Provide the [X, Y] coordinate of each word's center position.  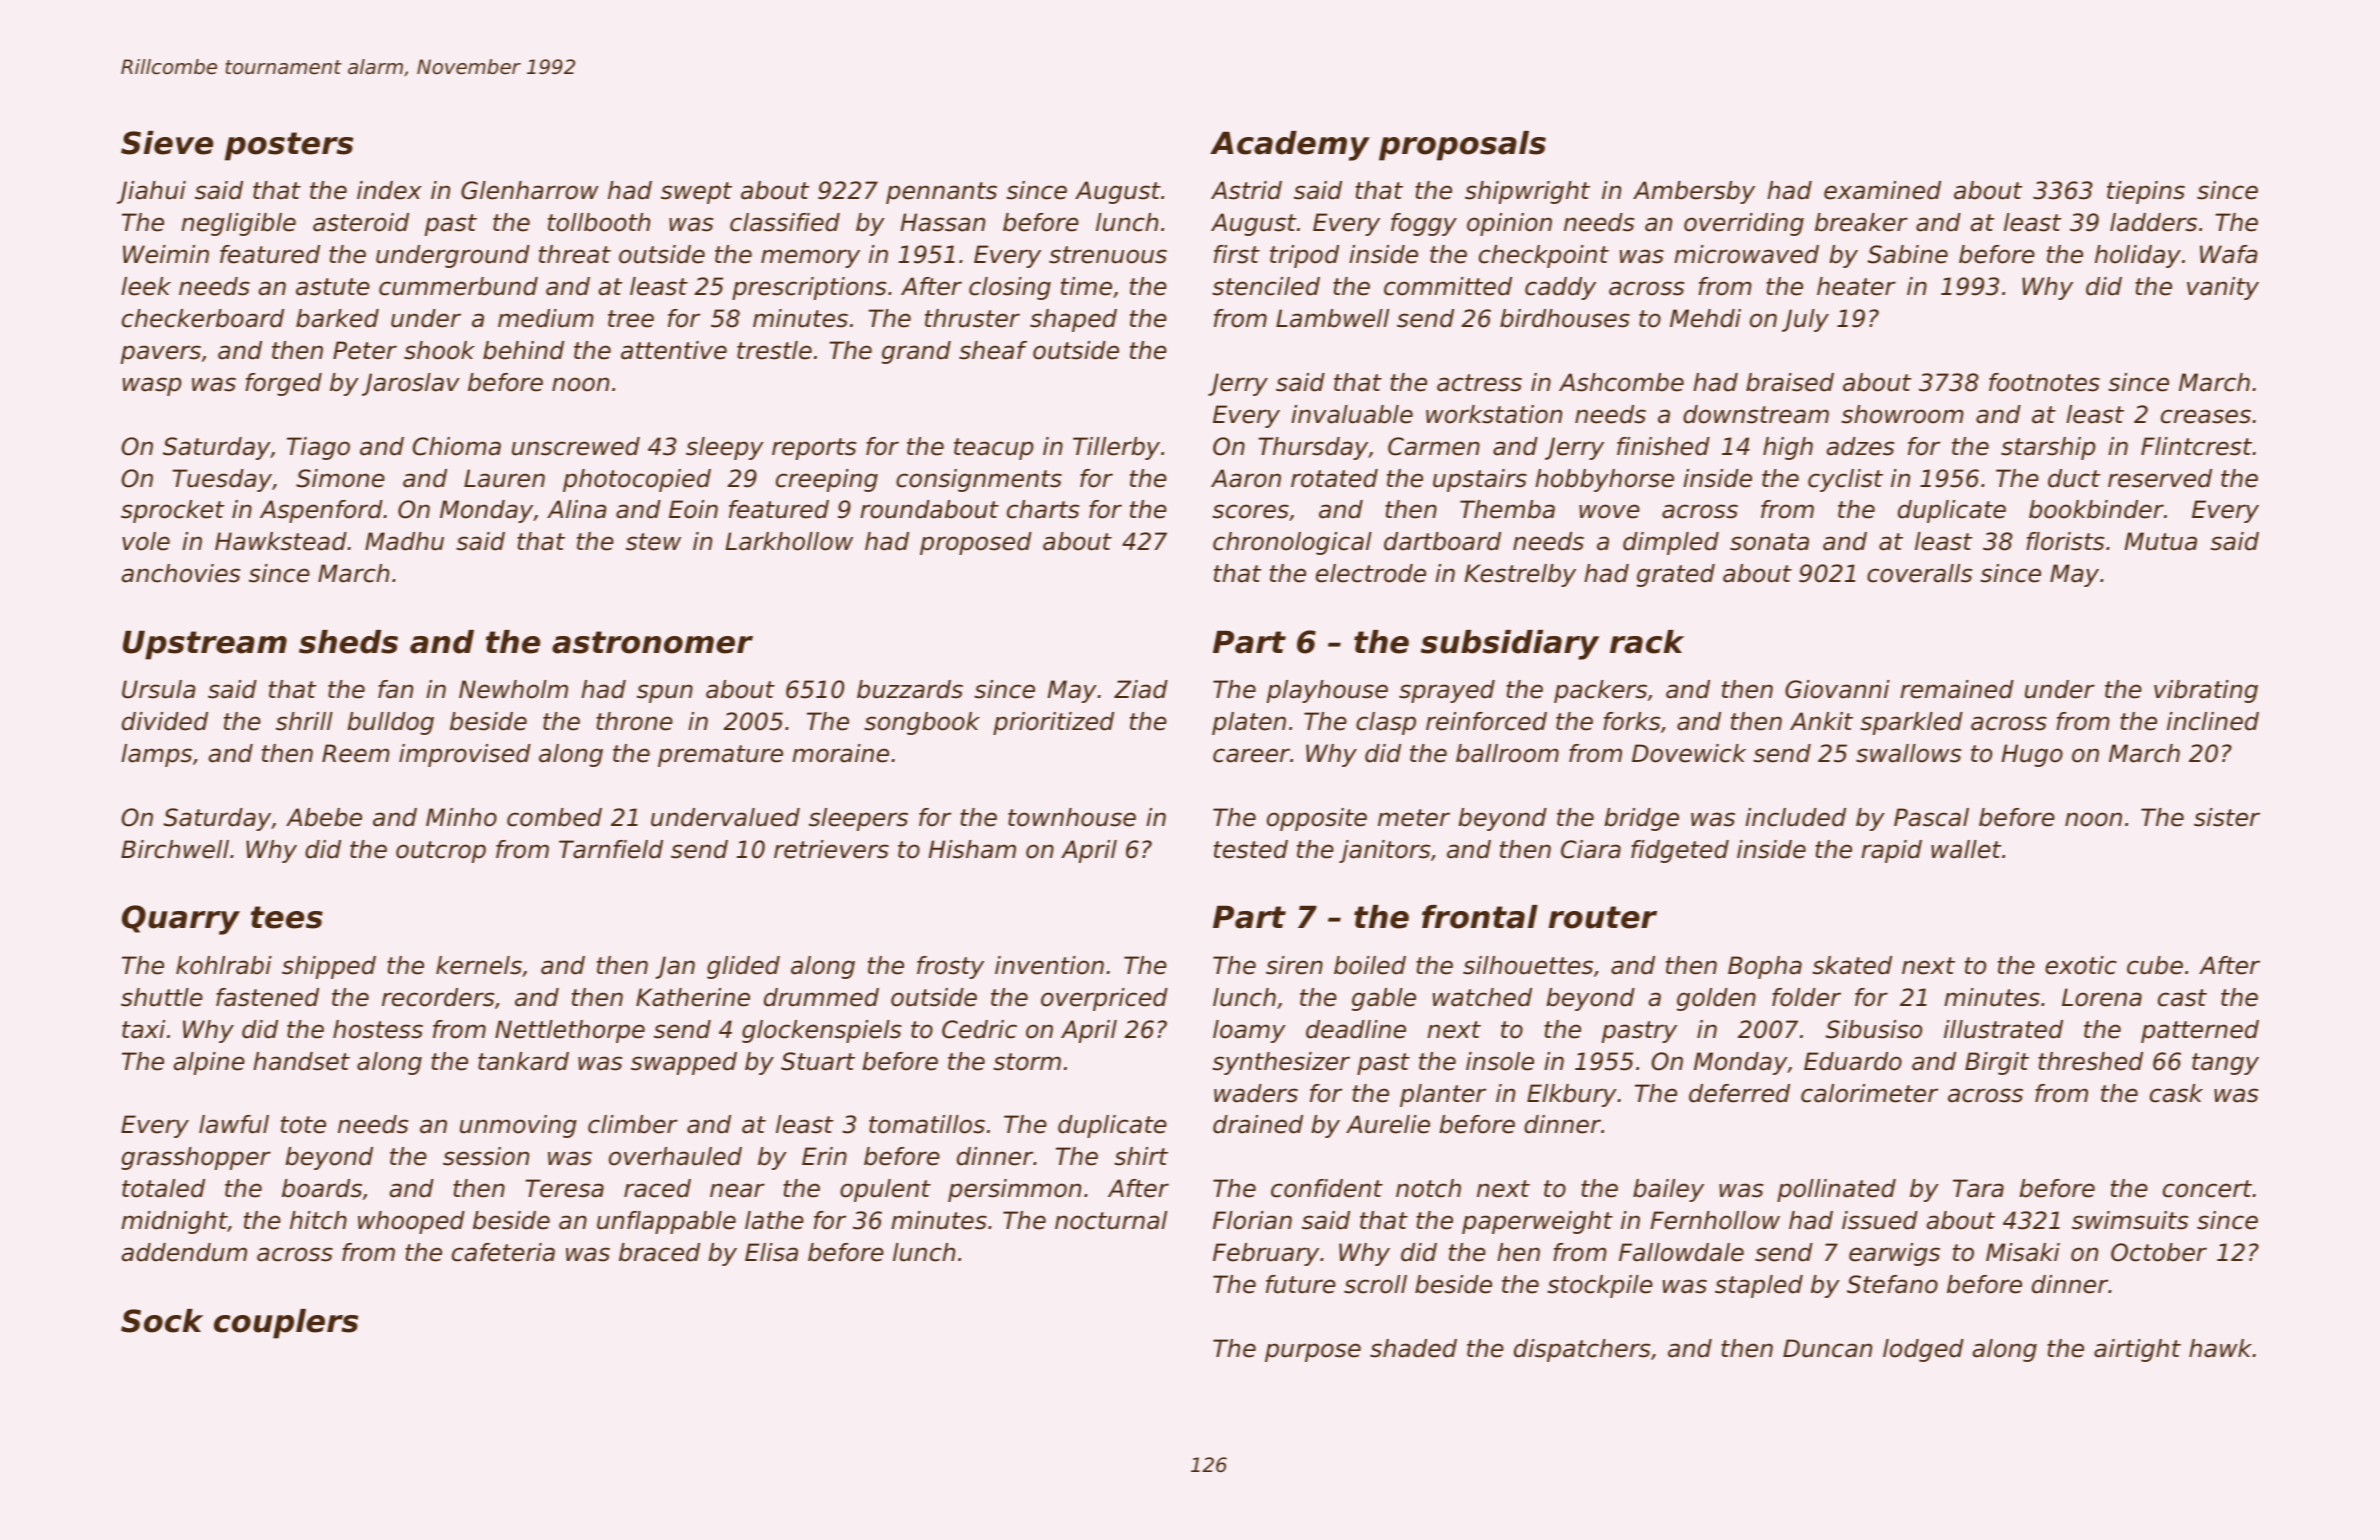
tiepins [2146, 192]
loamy [1249, 1031]
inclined [2213, 721]
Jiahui [151, 192]
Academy [1290, 146]
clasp [1386, 723]
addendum [184, 1252]
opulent [885, 1190]
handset [301, 1061]
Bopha [1765, 967]
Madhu [404, 541]
